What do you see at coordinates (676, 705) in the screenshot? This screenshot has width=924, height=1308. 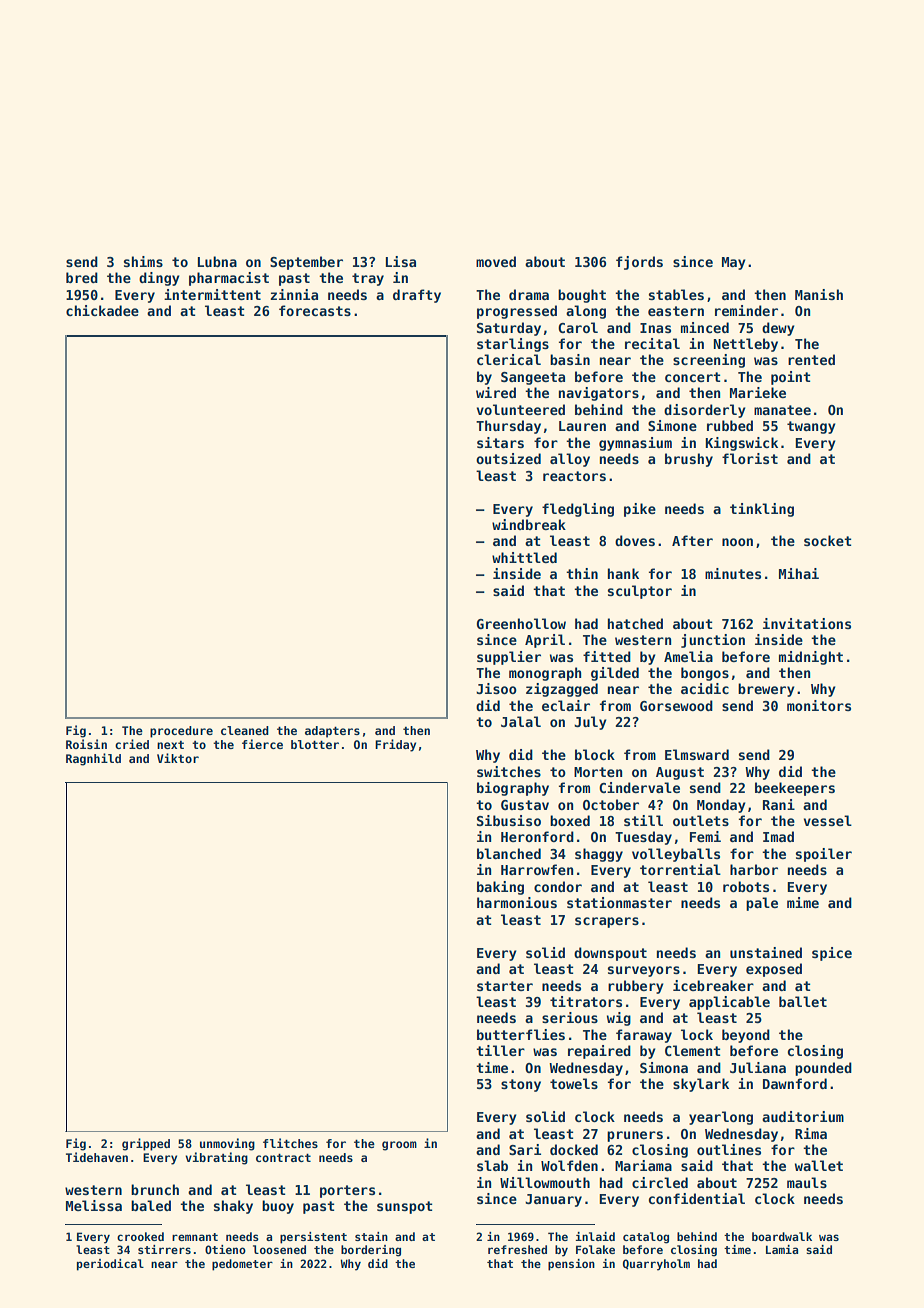 I see `Gorsewood` at bounding box center [676, 705].
